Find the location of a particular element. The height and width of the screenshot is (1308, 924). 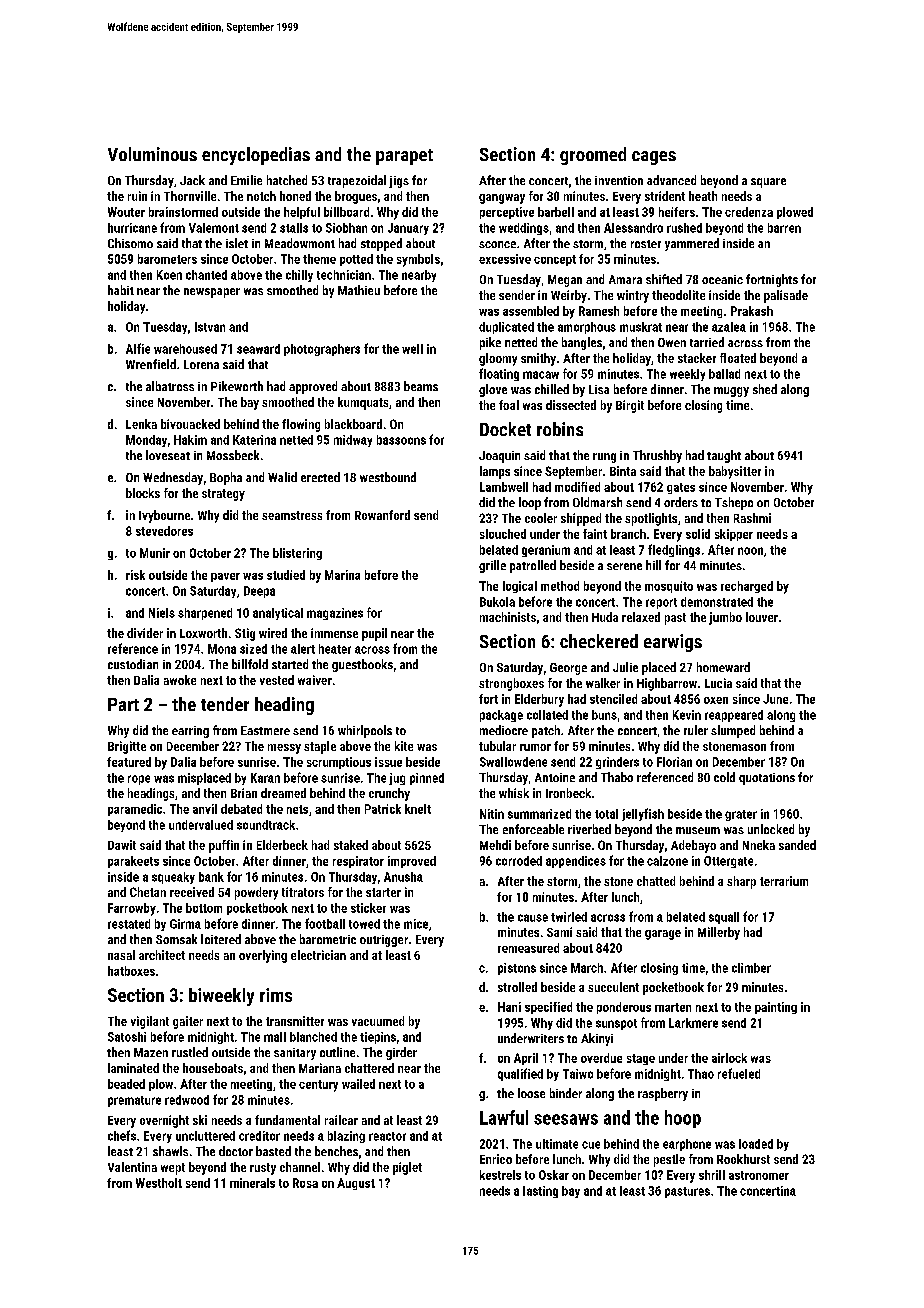

Prakash is located at coordinates (752, 311).
